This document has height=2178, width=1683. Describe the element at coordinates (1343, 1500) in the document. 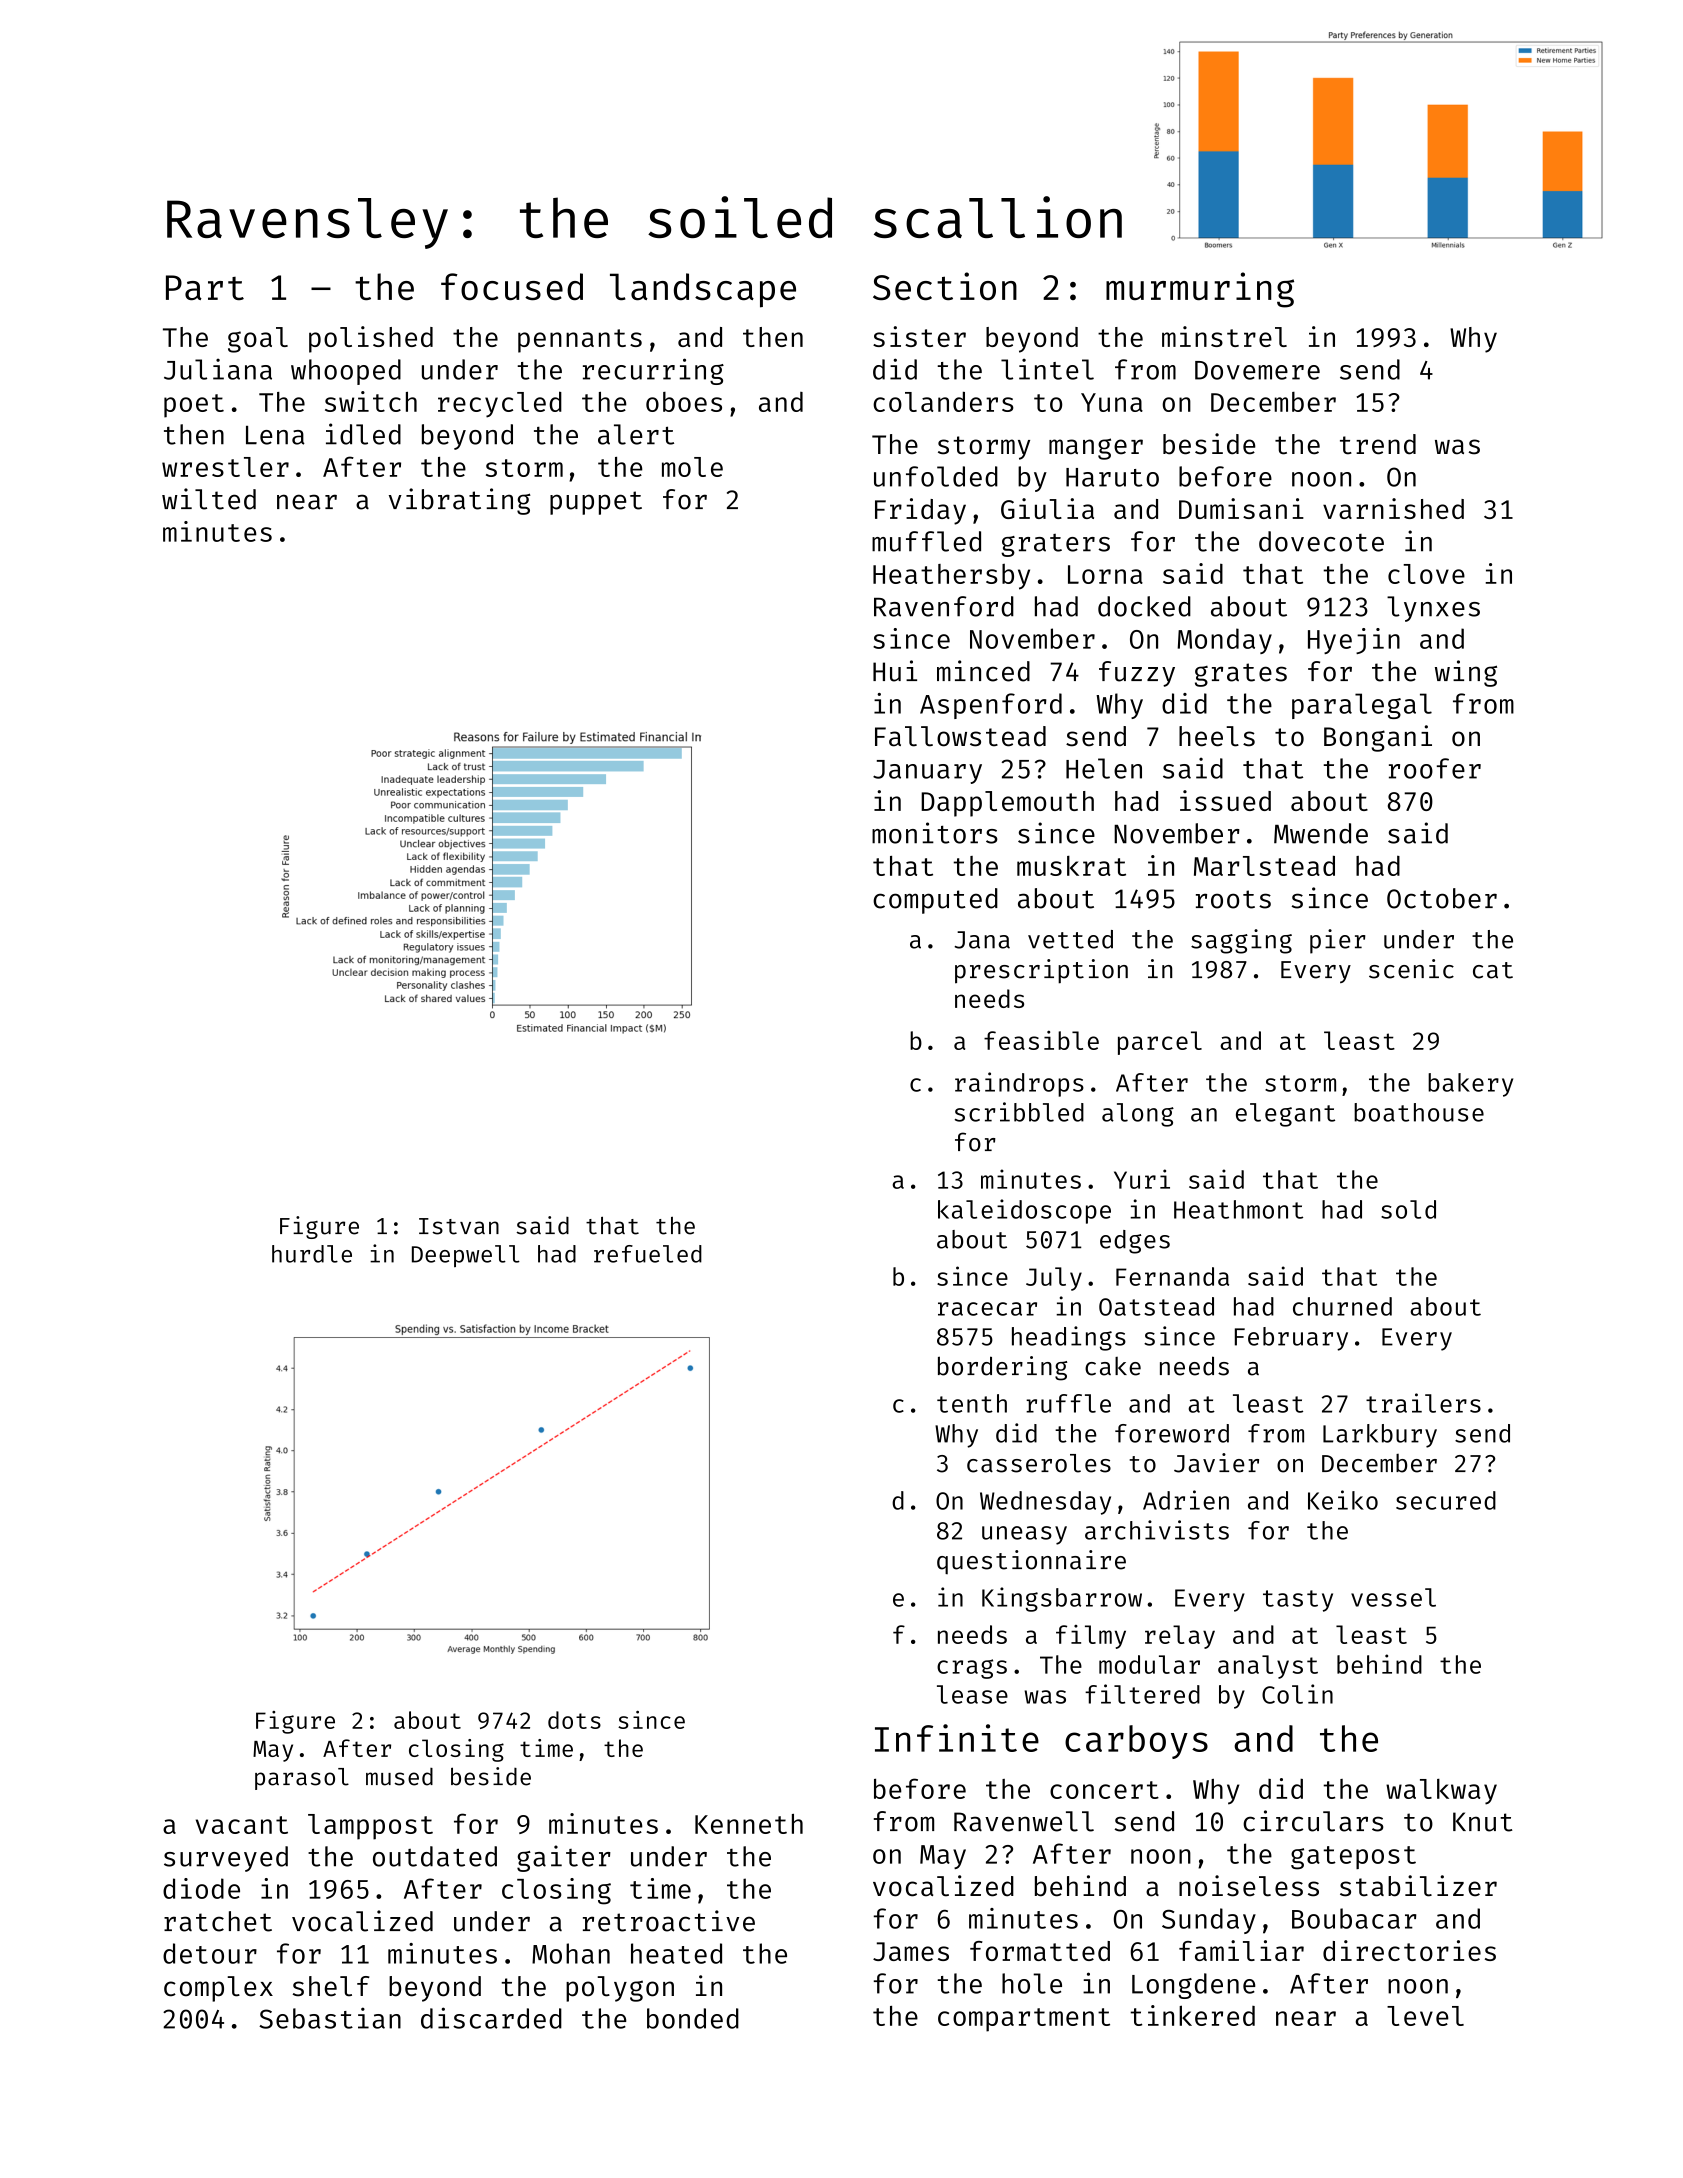

I see `Keiko` at that location.
